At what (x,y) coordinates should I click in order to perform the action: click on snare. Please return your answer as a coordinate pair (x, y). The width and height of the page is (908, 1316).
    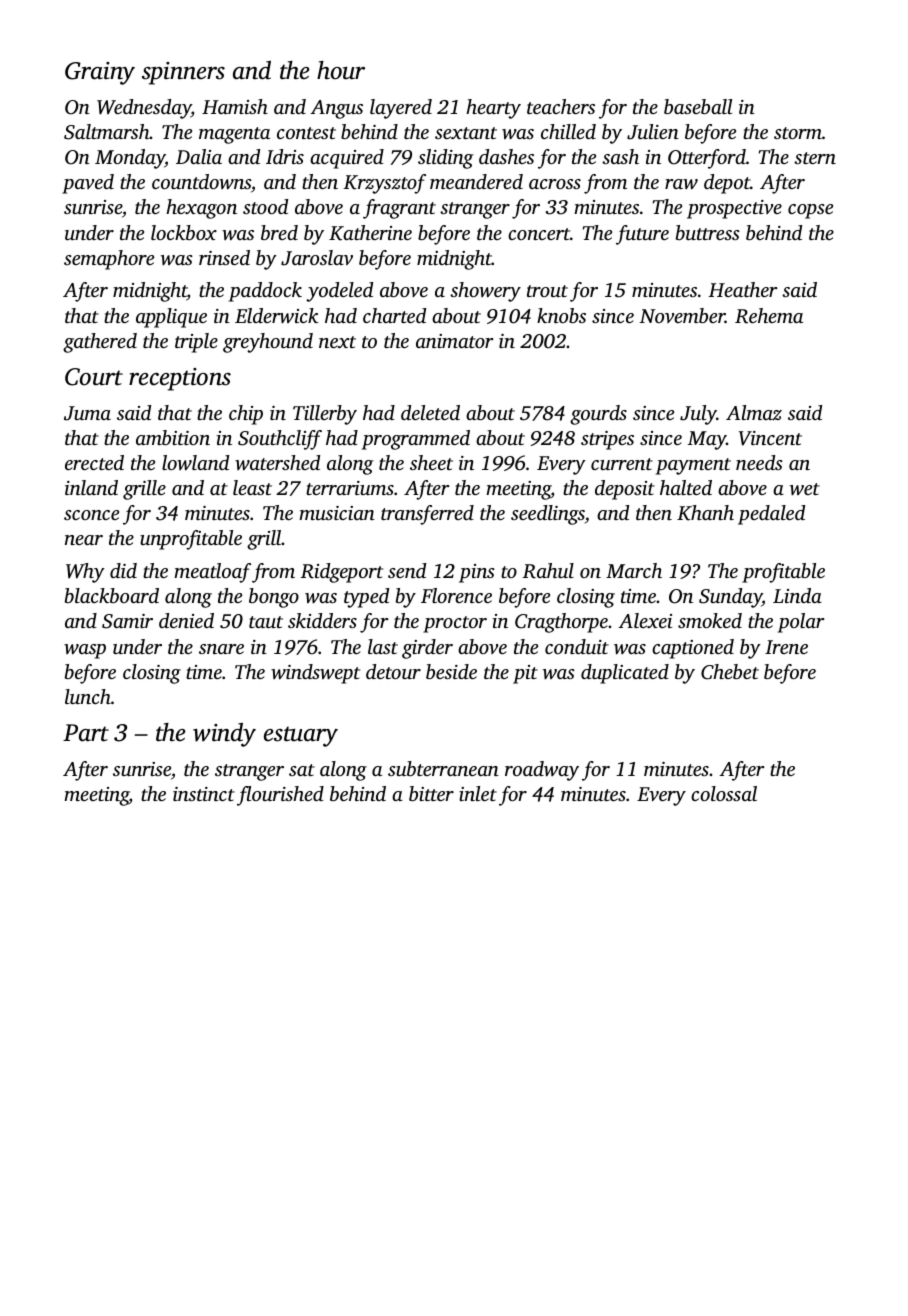
    Looking at the image, I should click on (221, 649).
